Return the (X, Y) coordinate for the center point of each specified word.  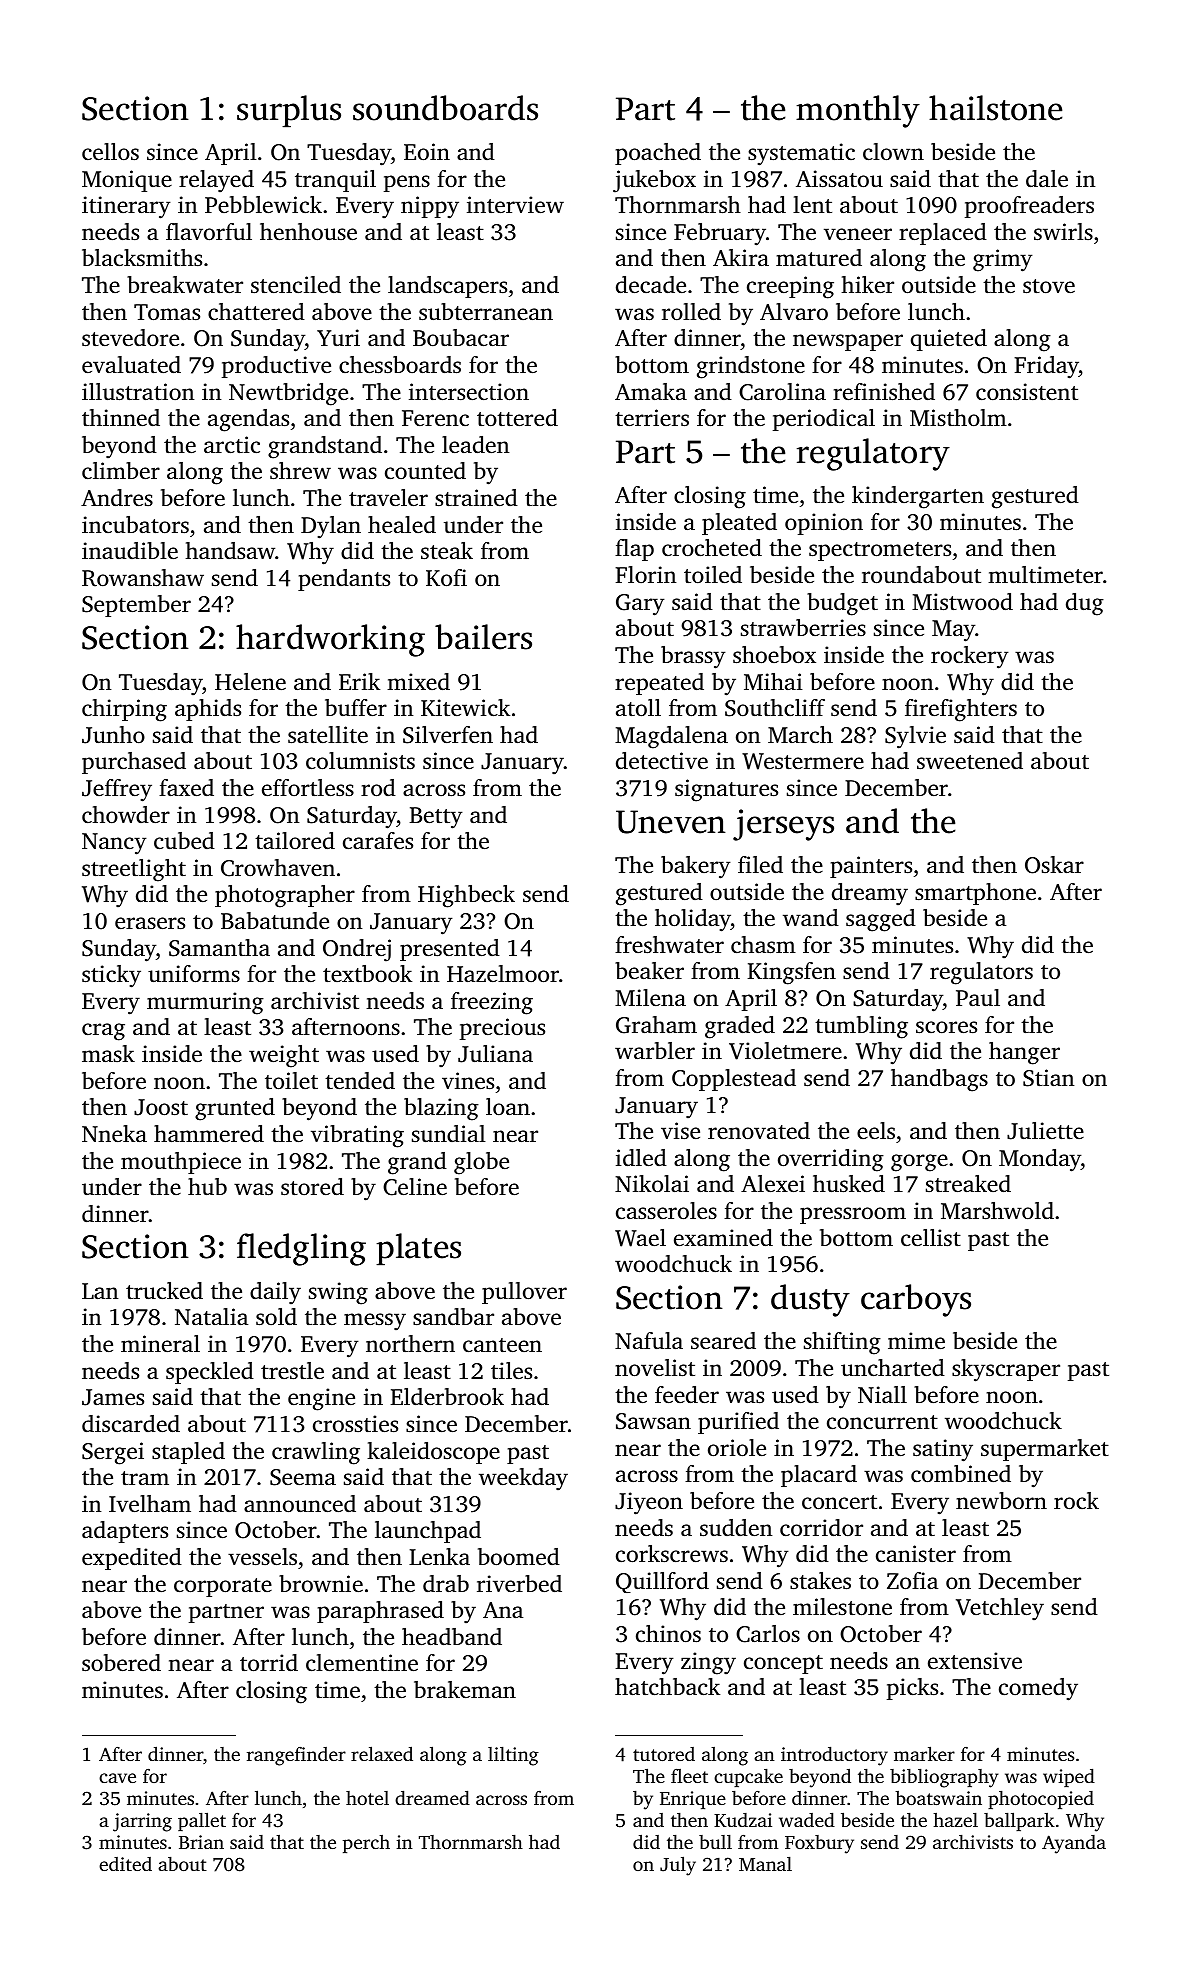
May (953, 631)
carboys (916, 1300)
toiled (713, 575)
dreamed (432, 1797)
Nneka (114, 1133)
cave (117, 1778)
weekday (523, 1479)
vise (680, 1130)
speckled (210, 1373)
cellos (110, 152)
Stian (1048, 1078)
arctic (232, 445)
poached (658, 154)
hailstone (995, 108)
